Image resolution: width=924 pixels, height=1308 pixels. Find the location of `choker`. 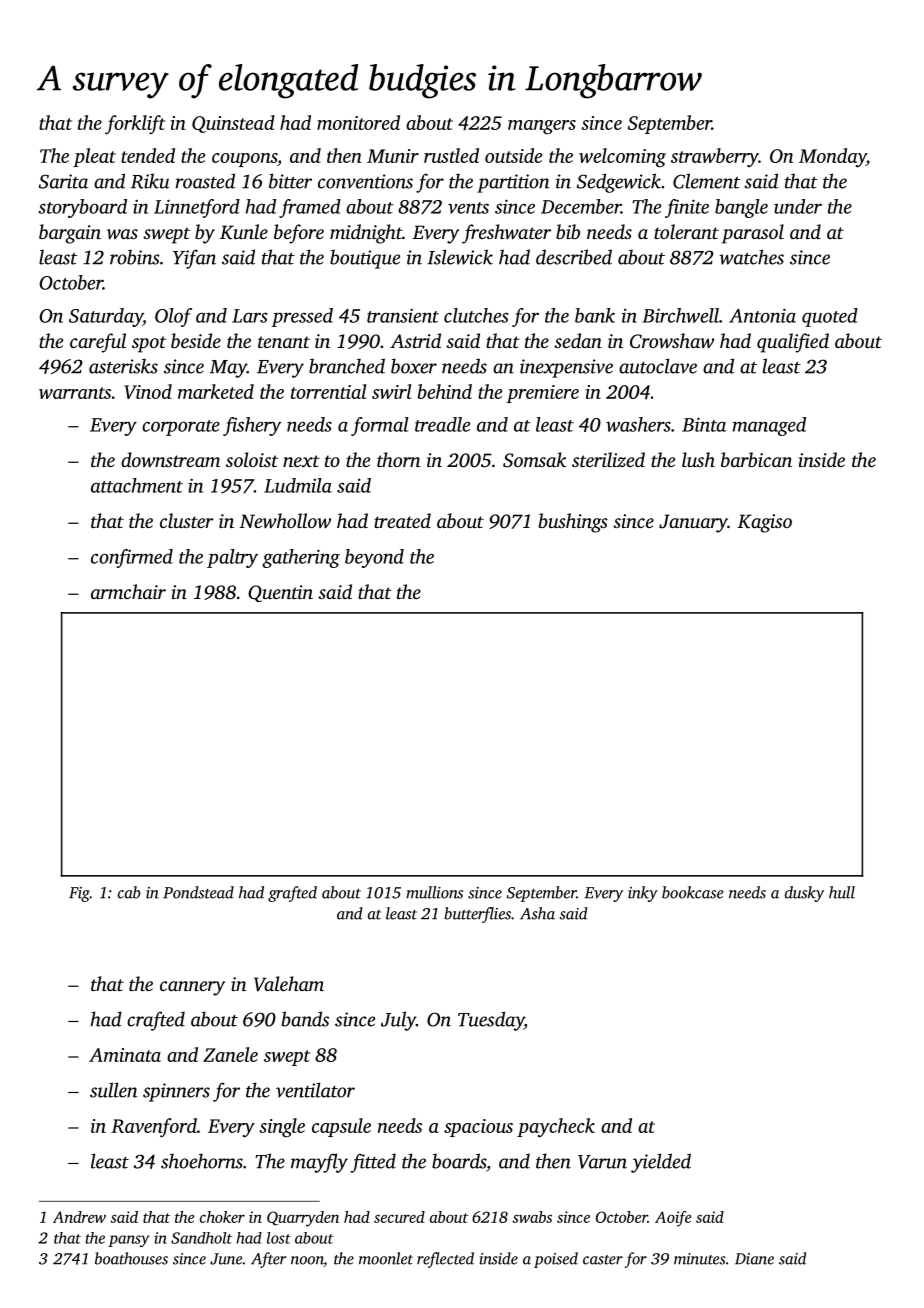

choker is located at coordinates (222, 1217).
